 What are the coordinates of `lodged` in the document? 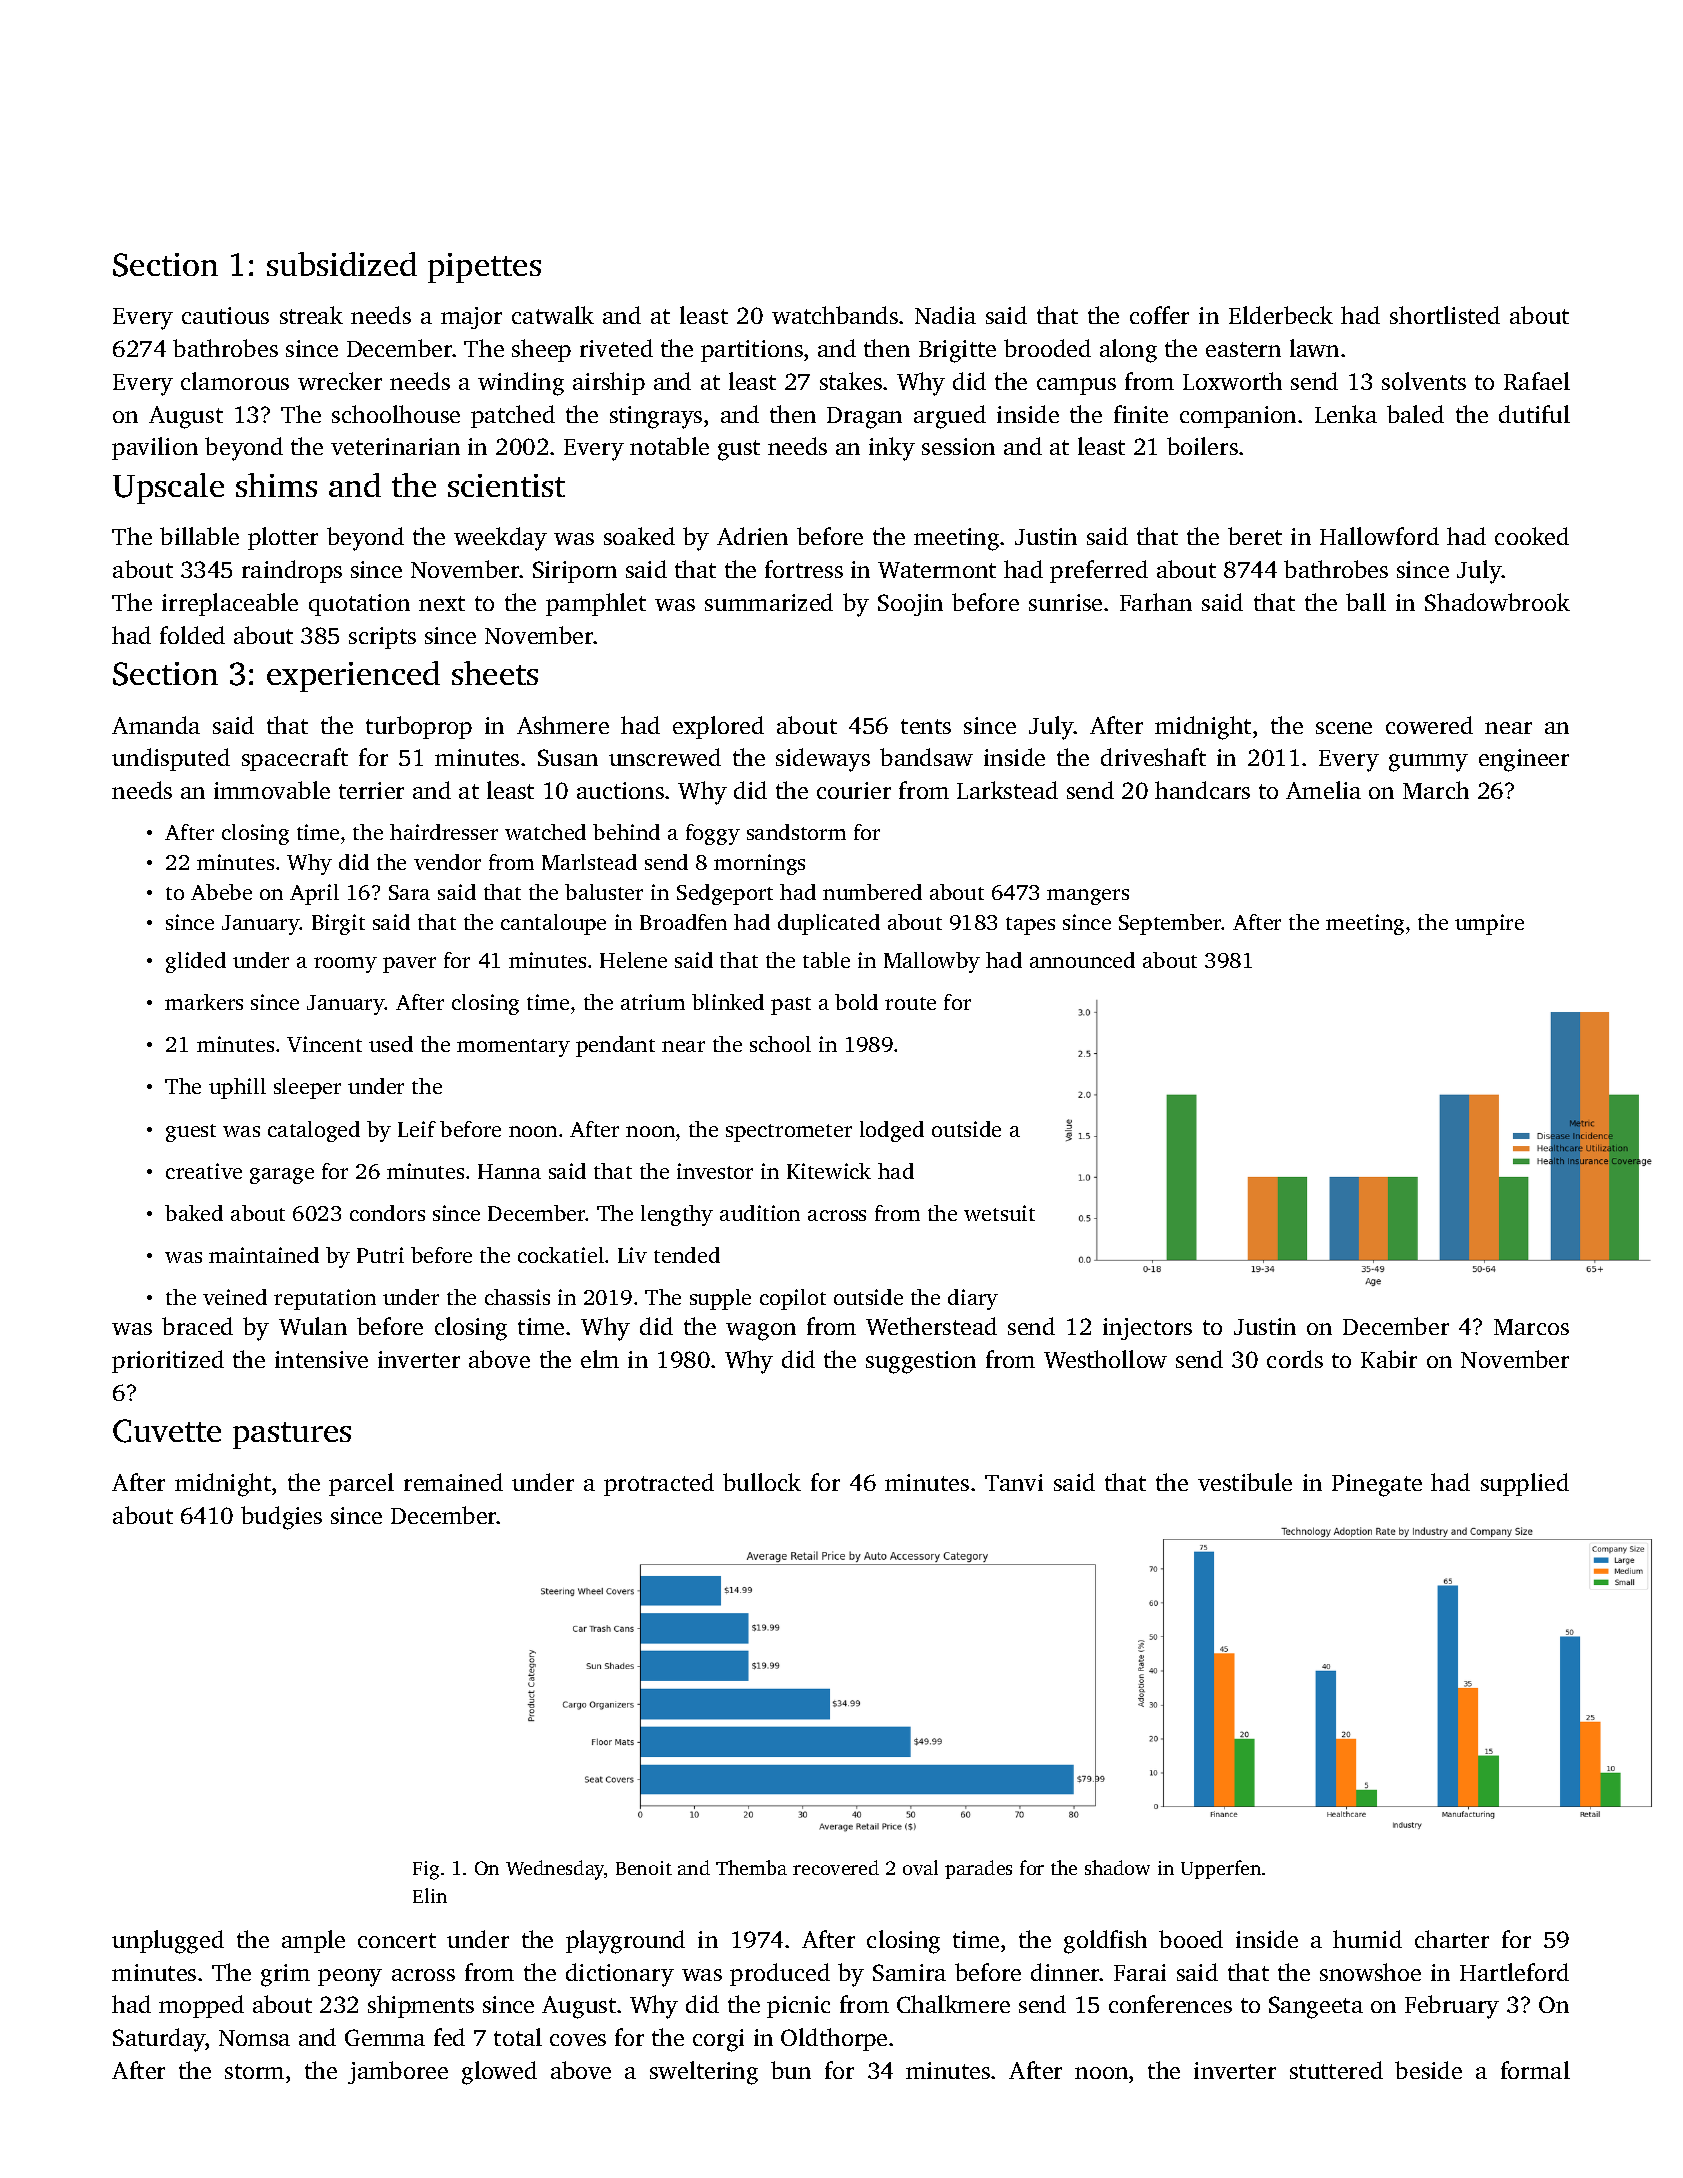 It's located at (892, 1131).
